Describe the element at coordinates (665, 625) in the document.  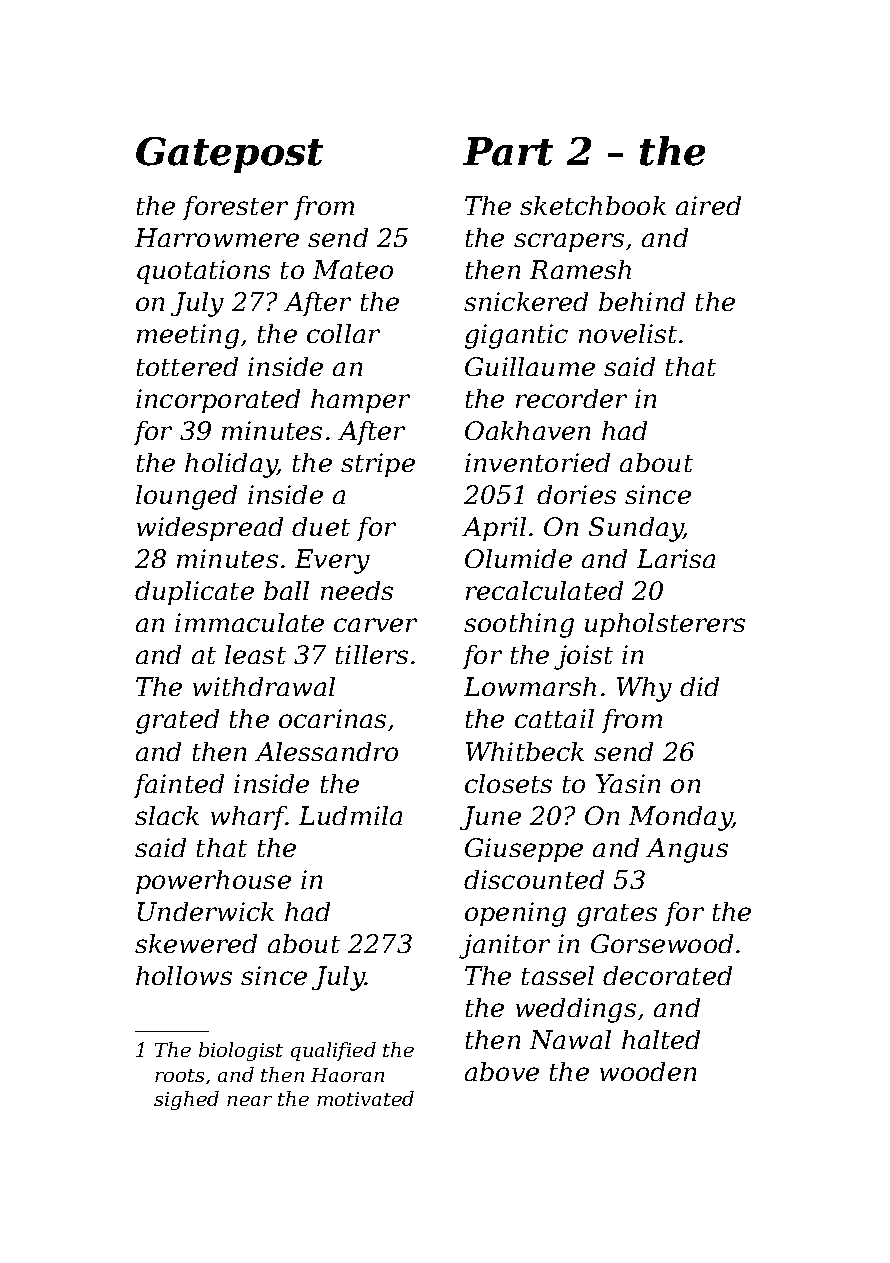
I see `upholsterers` at that location.
